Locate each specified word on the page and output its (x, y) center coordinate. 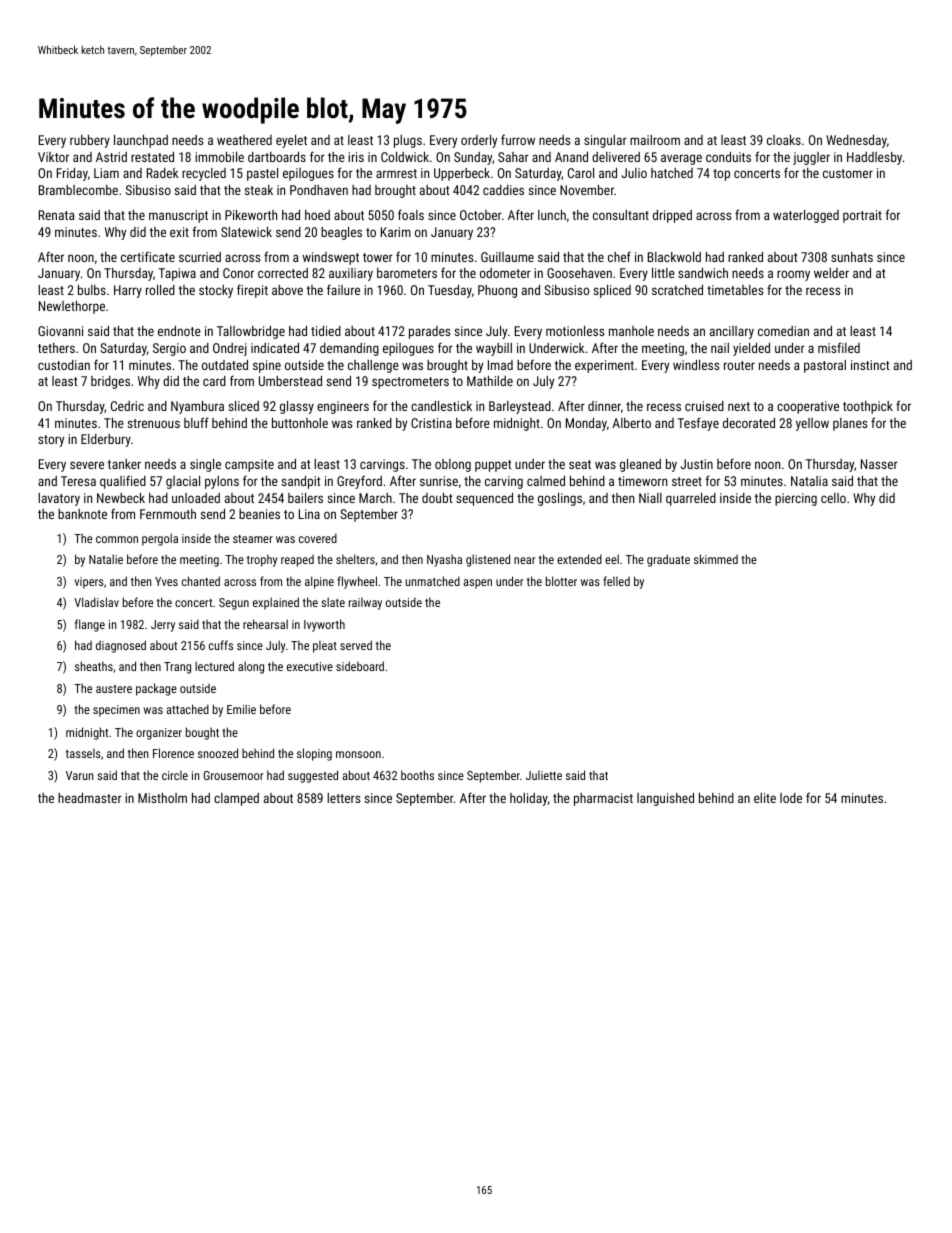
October (481, 215)
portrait (862, 216)
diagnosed (121, 646)
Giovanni (60, 331)
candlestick (441, 406)
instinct (870, 365)
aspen (477, 584)
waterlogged (806, 216)
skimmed (716, 559)
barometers (407, 273)
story (51, 441)
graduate (668, 560)
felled (616, 581)
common (117, 539)
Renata (56, 215)
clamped (236, 799)
